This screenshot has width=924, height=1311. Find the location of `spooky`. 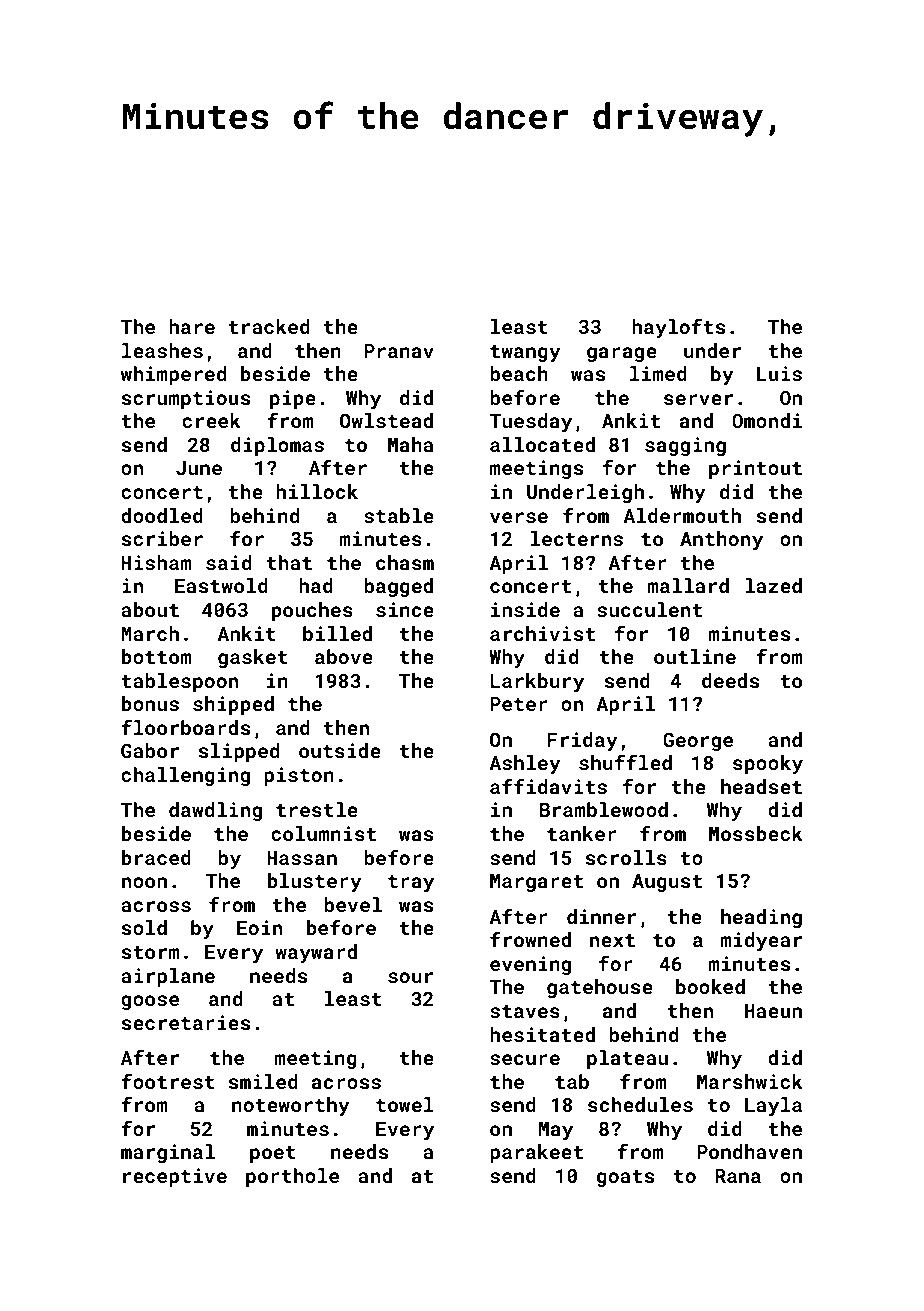

spooky is located at coordinates (768, 764).
